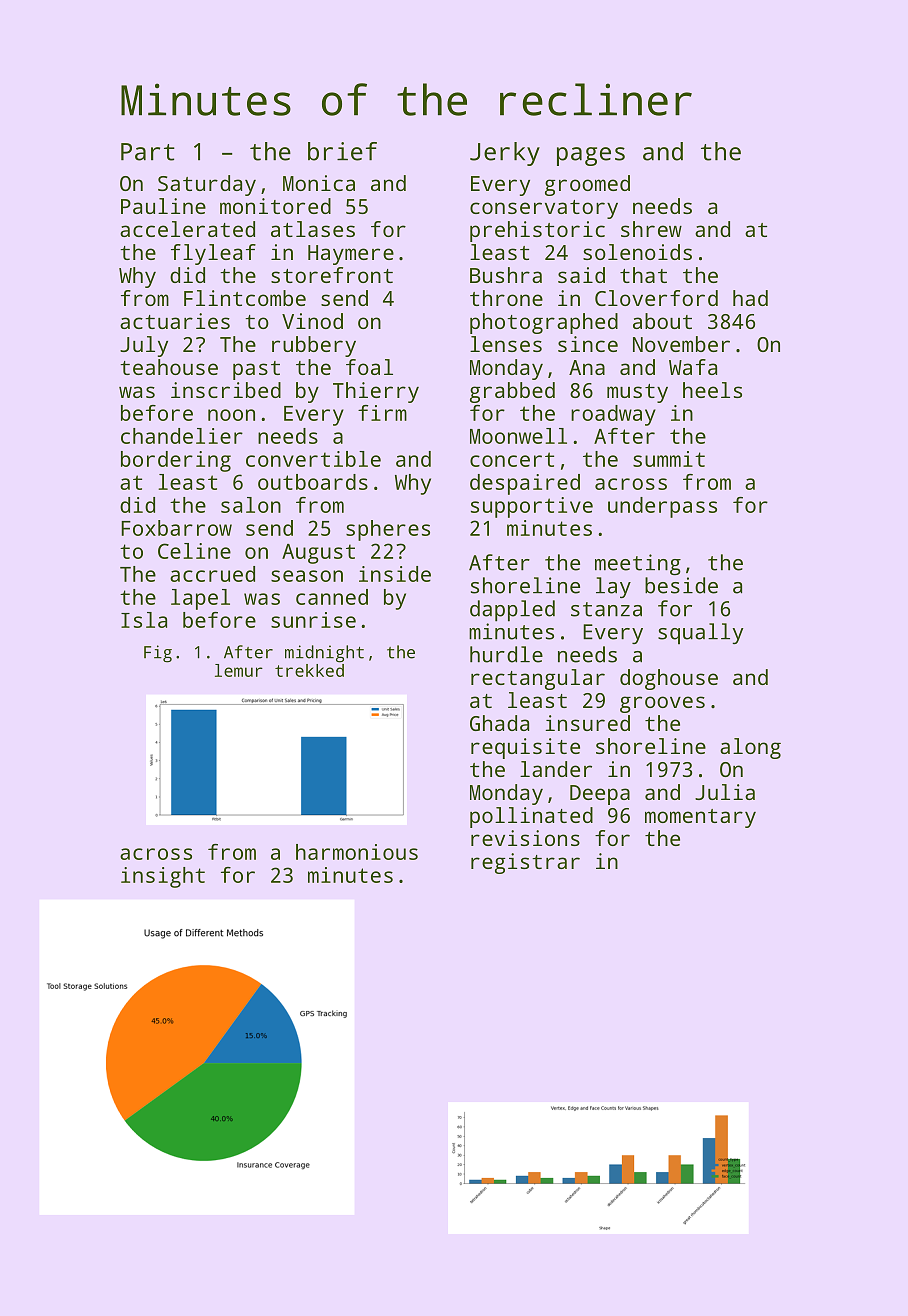  Describe the element at coordinates (324, 654) in the screenshot. I see `midnight` at that location.
